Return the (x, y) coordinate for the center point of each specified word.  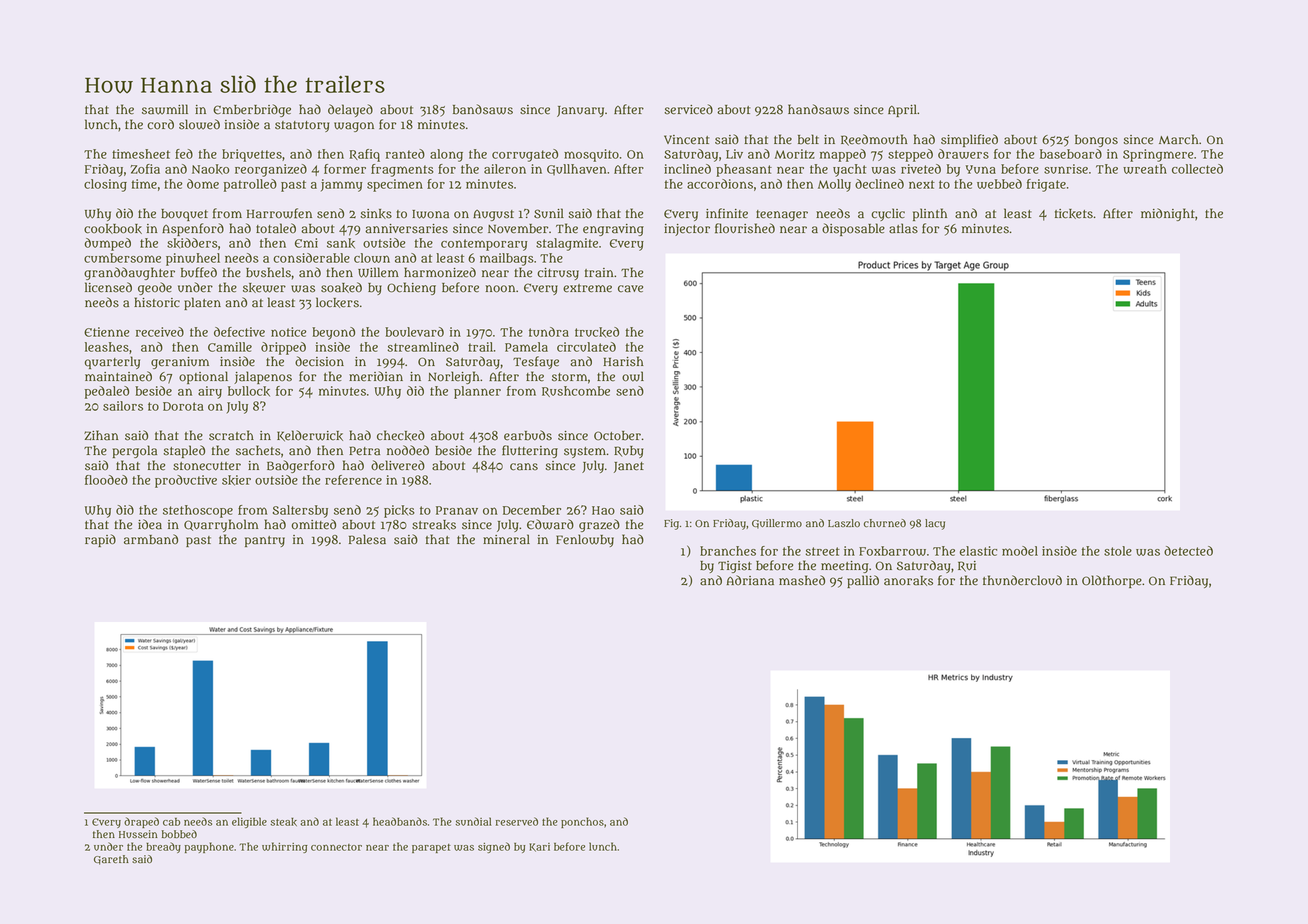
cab (171, 822)
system (585, 452)
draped (141, 822)
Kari (539, 847)
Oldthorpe (1112, 581)
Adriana (750, 580)
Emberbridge (252, 110)
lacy (935, 524)
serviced (688, 109)
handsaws (818, 109)
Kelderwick (310, 436)
